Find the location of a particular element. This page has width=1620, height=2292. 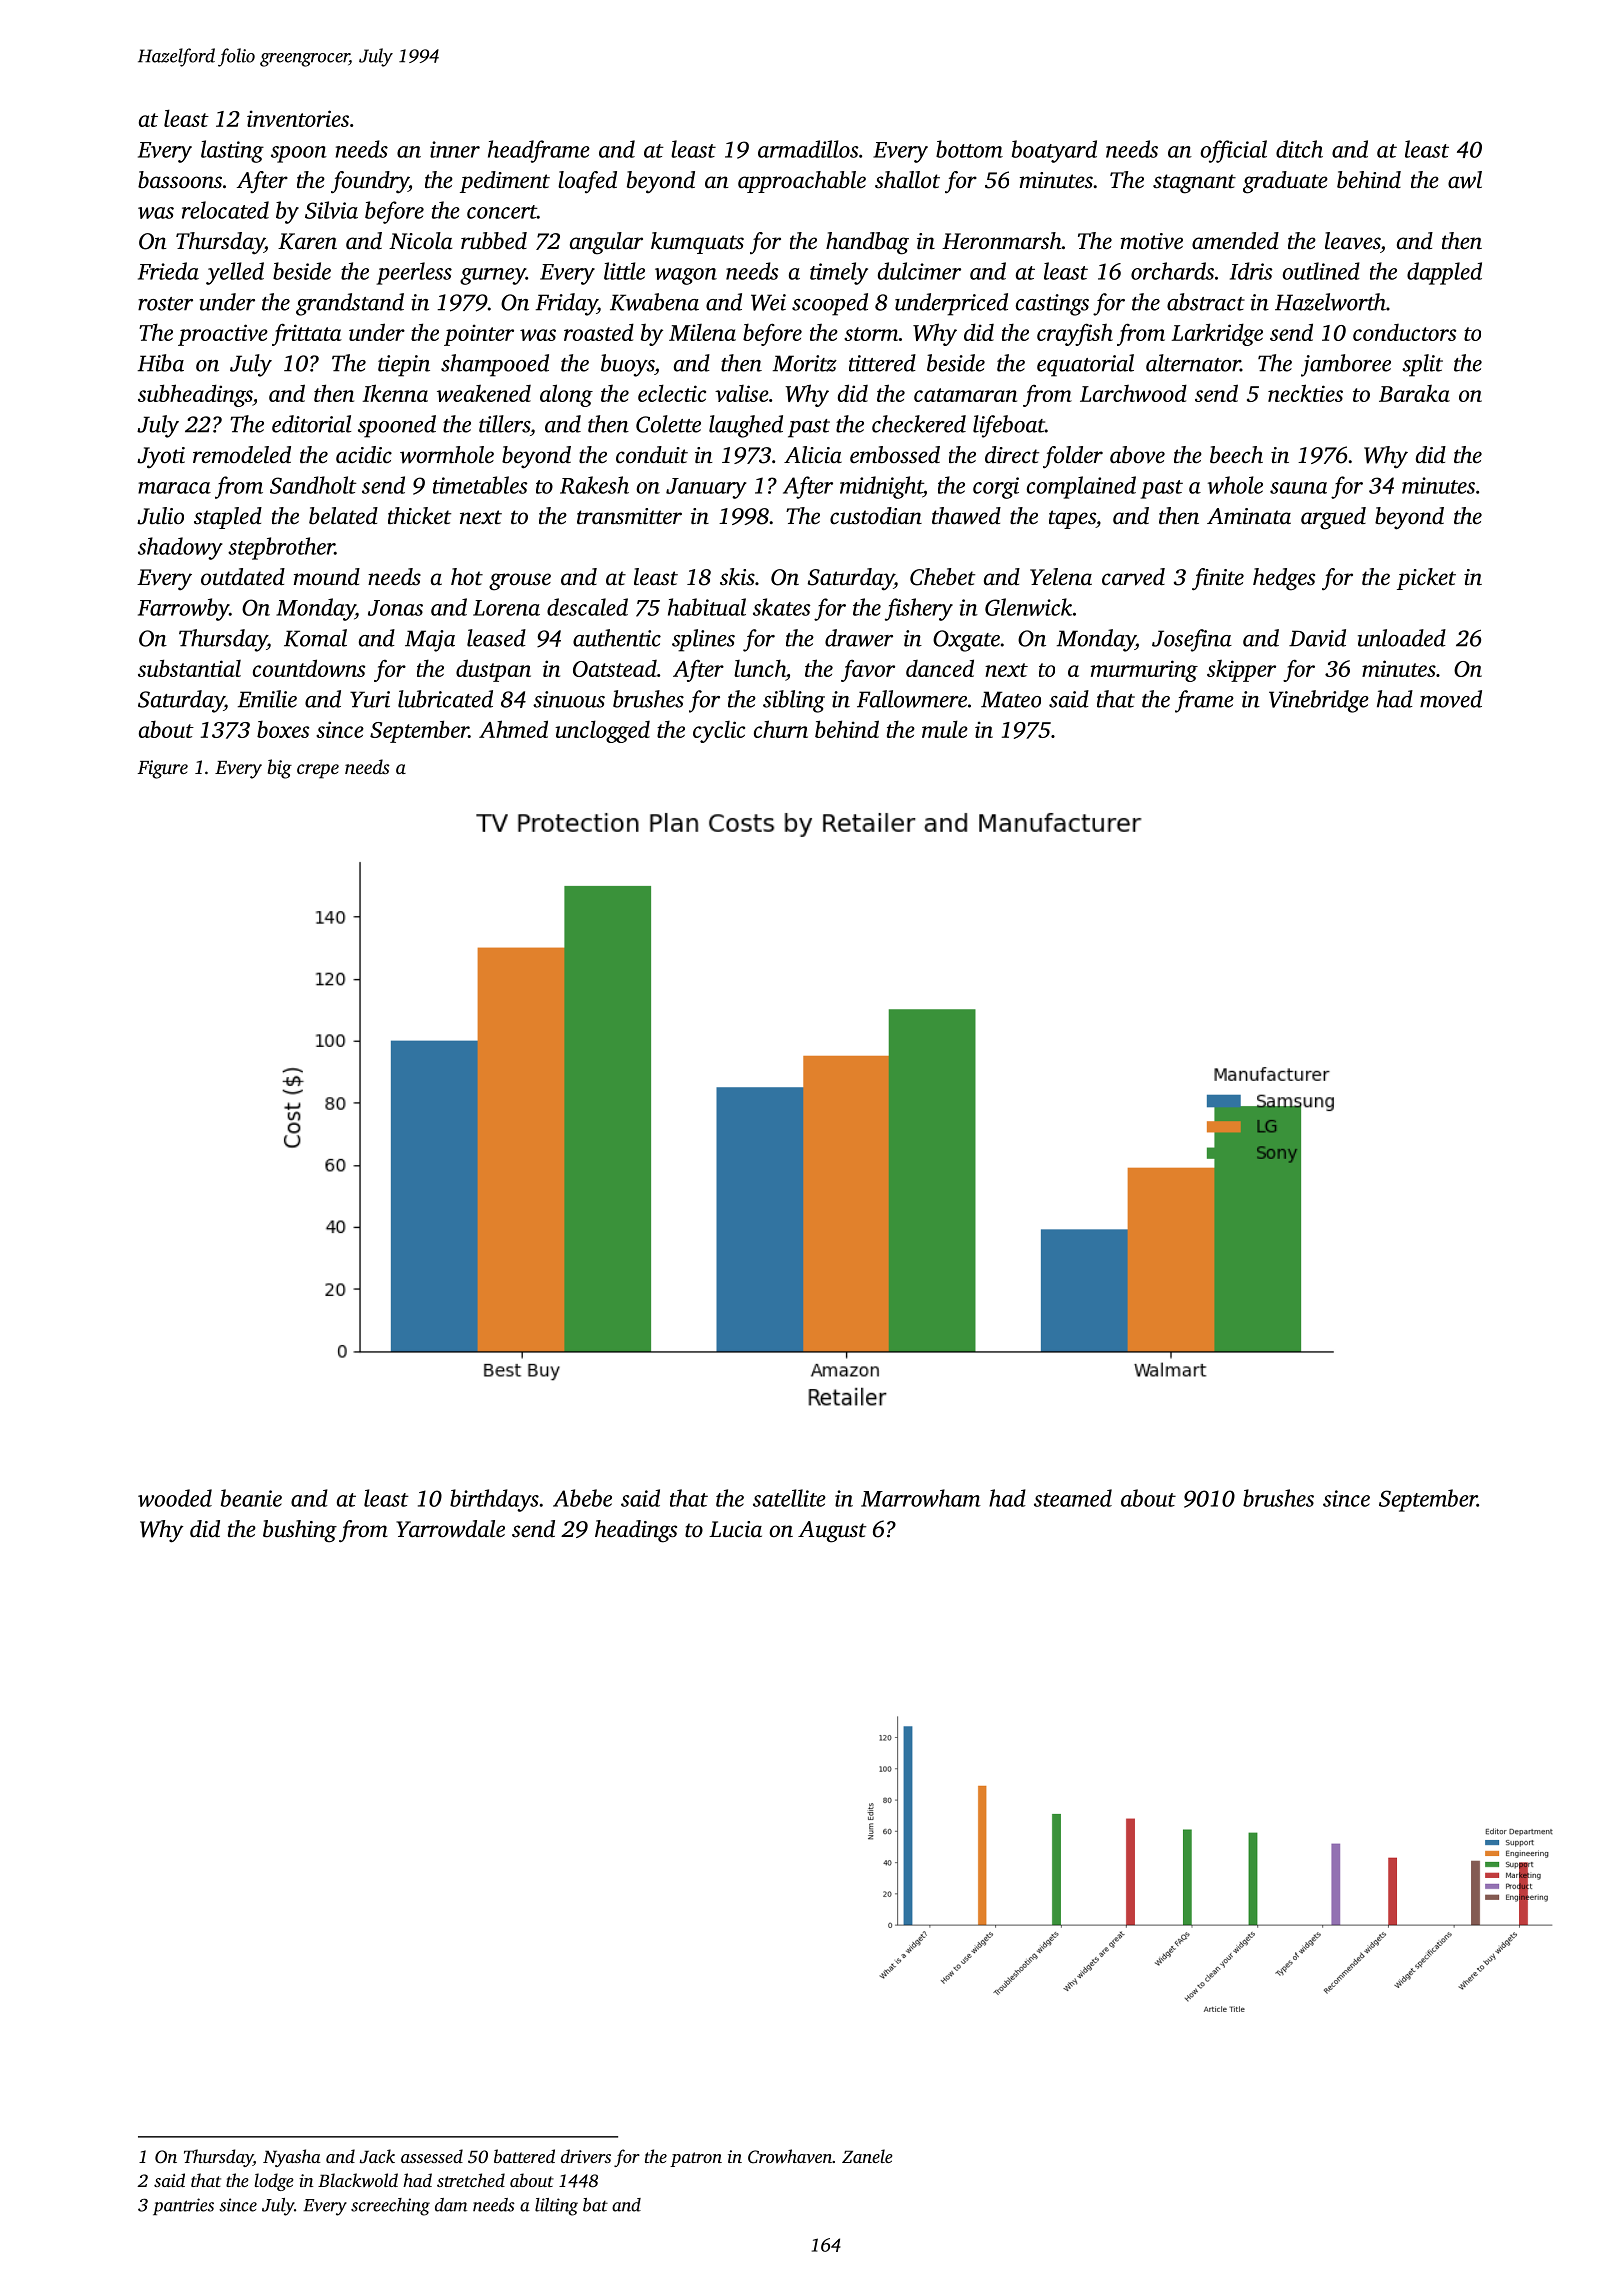

wooded is located at coordinates (175, 1498).
